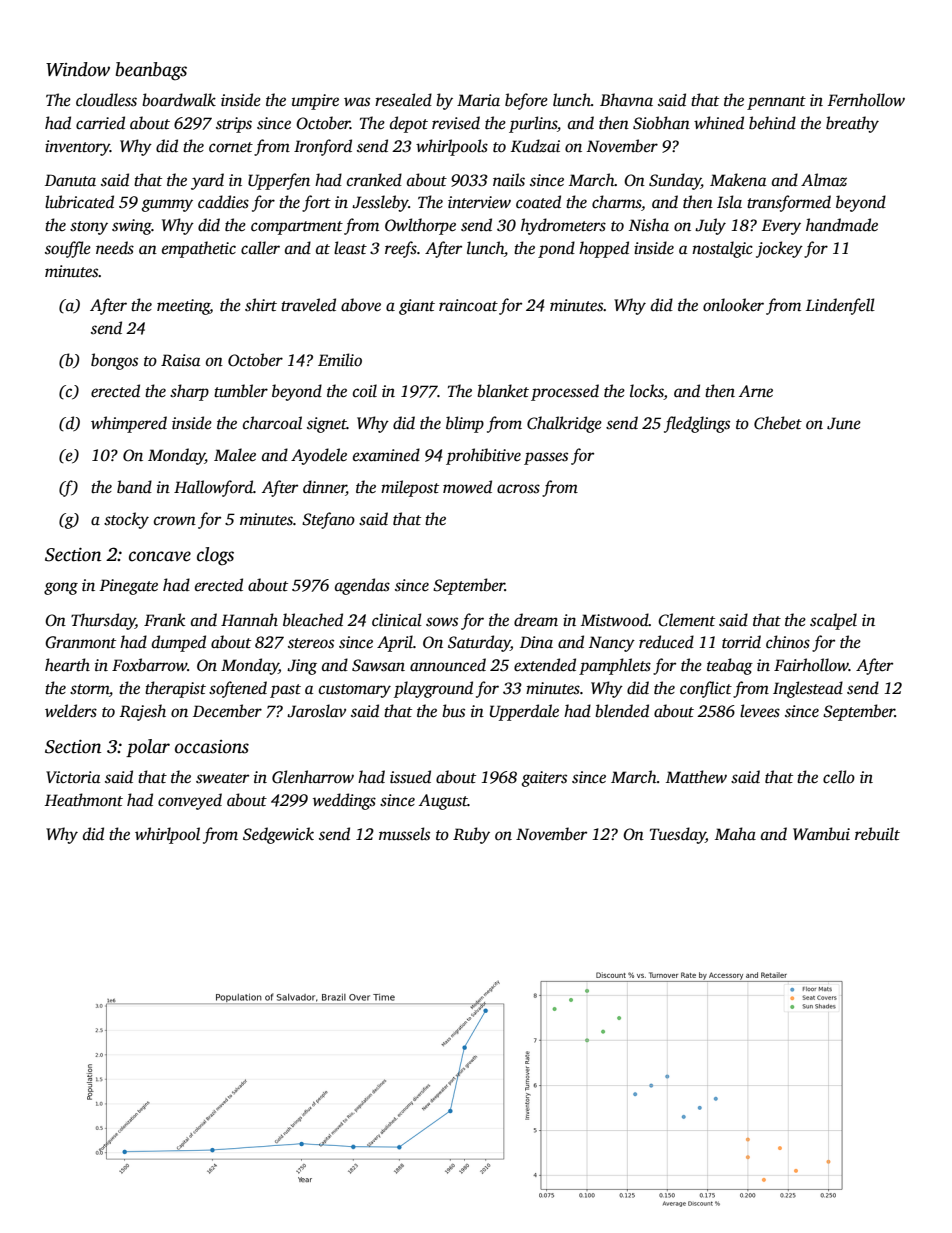  What do you see at coordinates (778, 423) in the document?
I see `Chebet` at bounding box center [778, 423].
